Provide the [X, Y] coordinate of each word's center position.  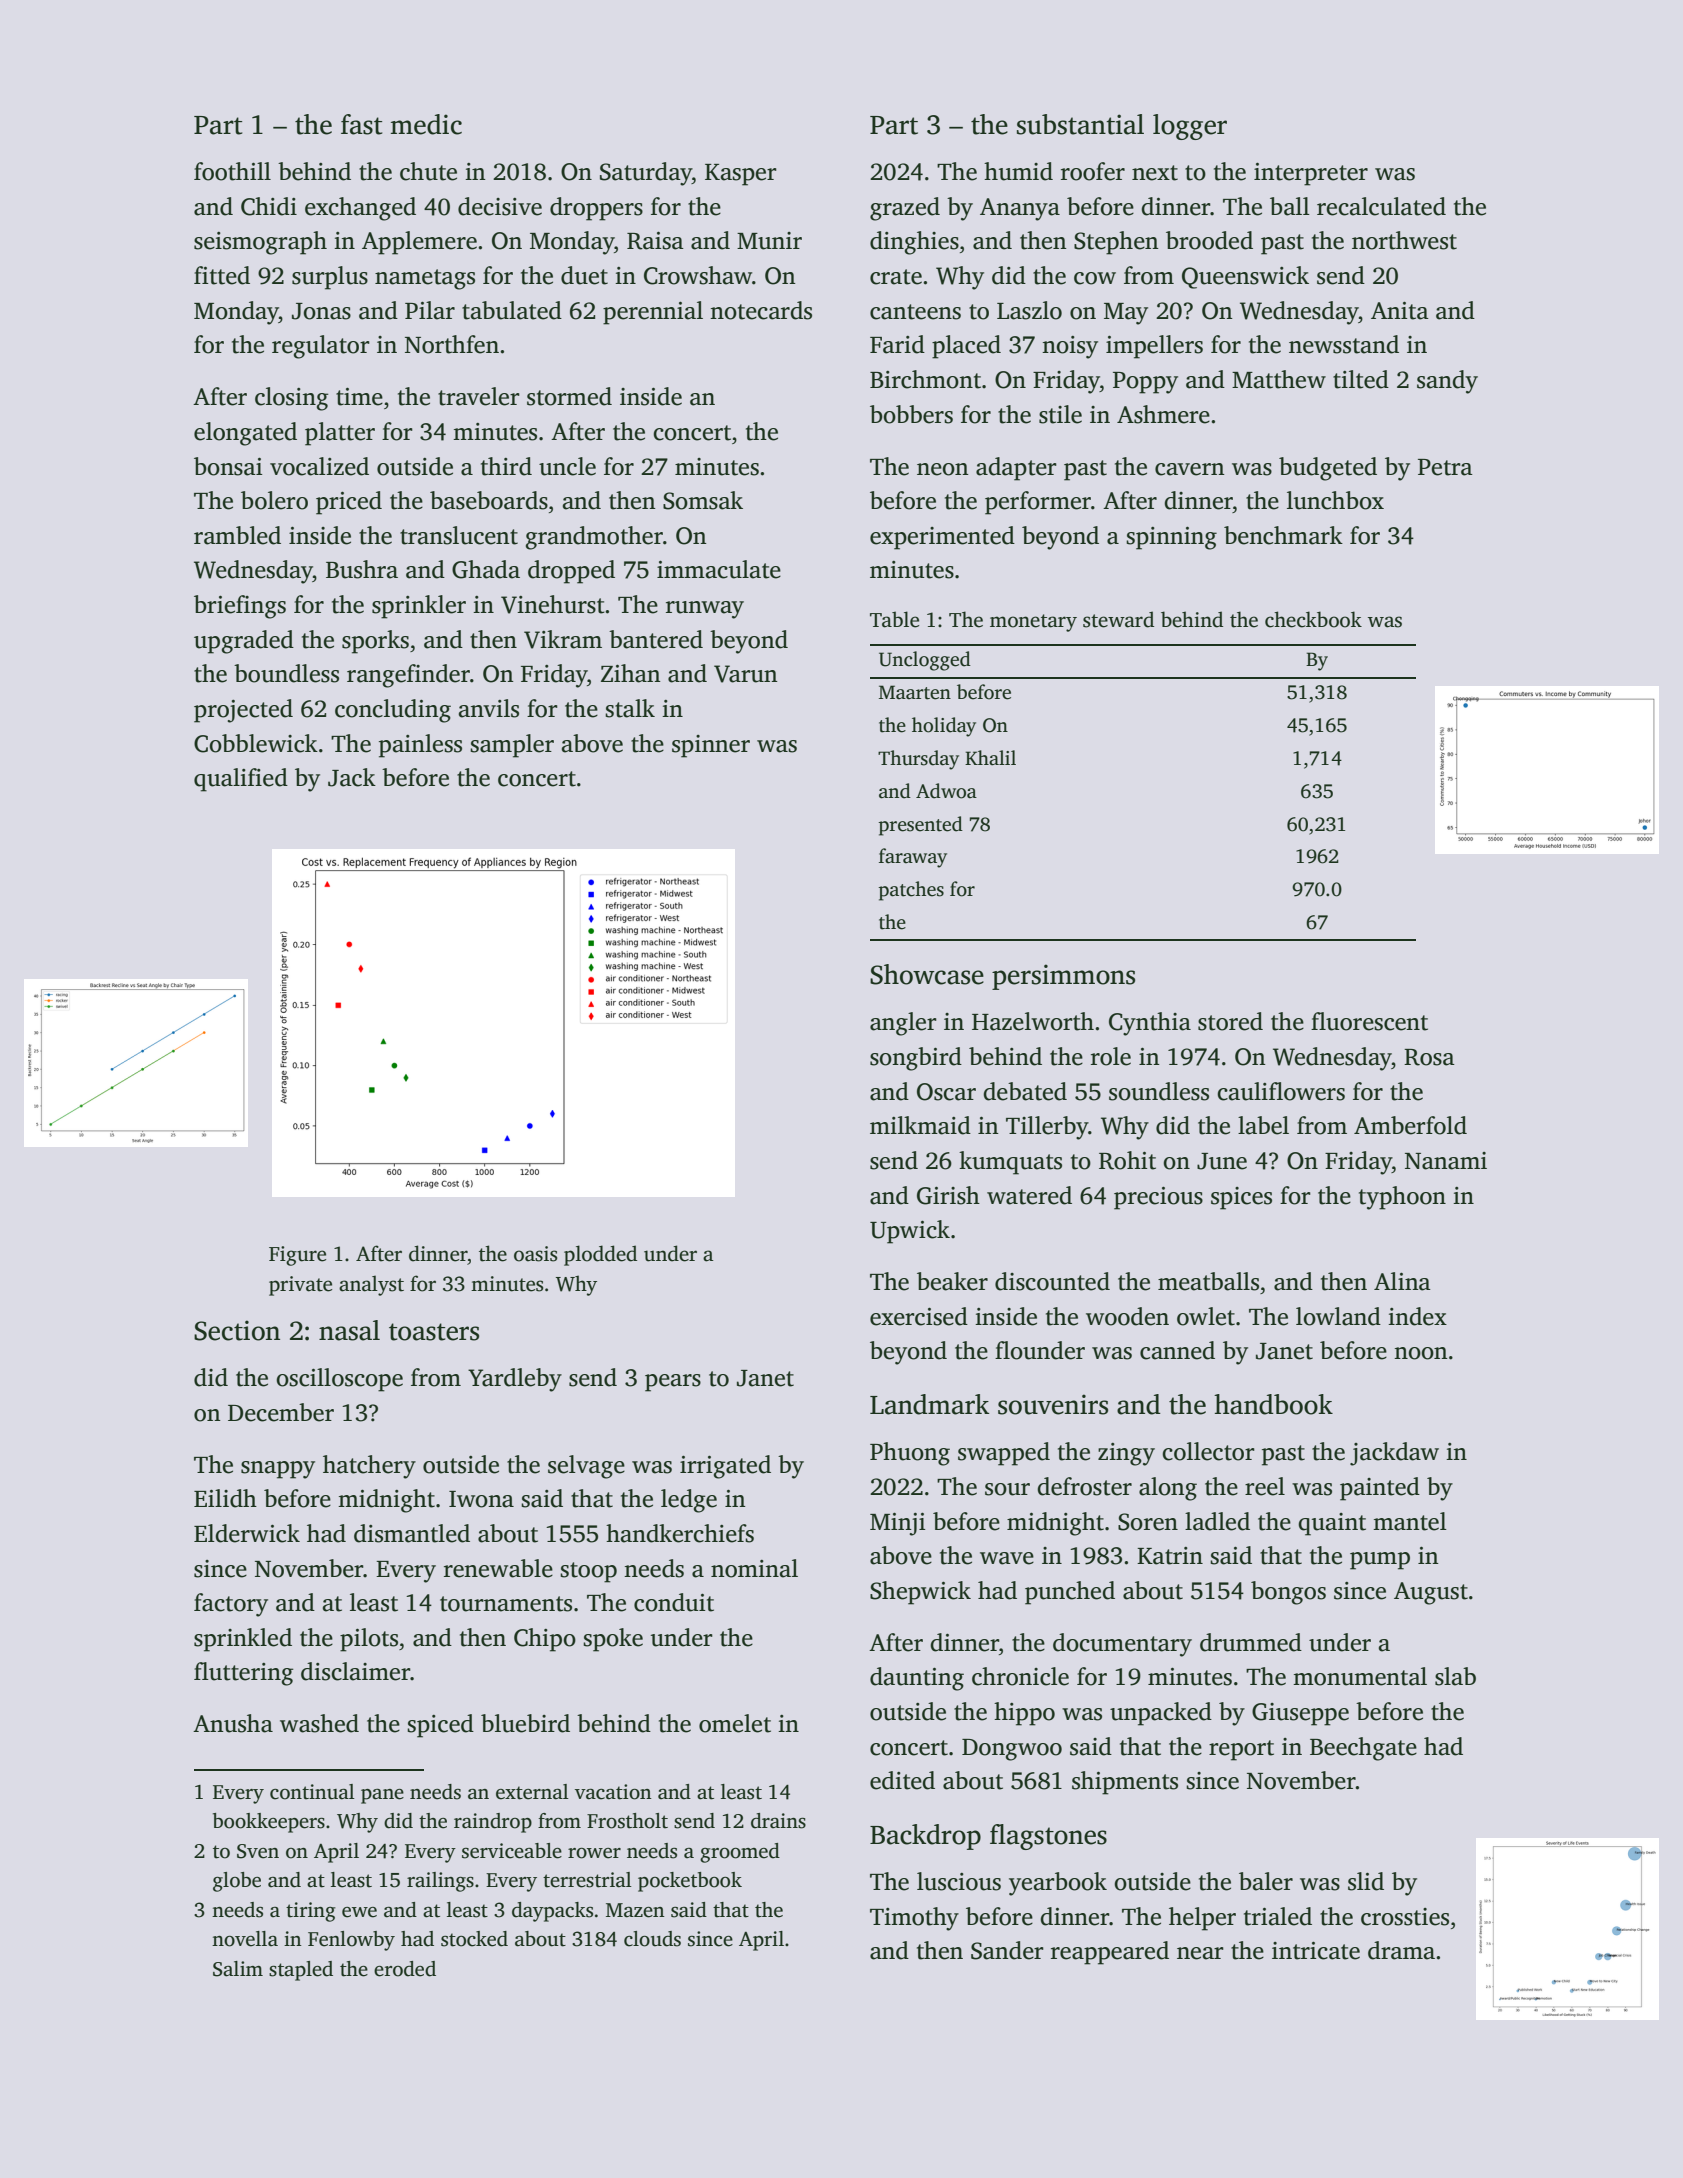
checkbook [1313, 619]
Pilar [430, 310]
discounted [1052, 1281]
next [1155, 173]
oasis [535, 1254]
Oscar [946, 1092]
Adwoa [946, 791]
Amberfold [1410, 1125]
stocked [474, 1939]
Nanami [1446, 1161]
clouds [652, 1939]
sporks [375, 642]
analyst [371, 1285]
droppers [596, 209]
